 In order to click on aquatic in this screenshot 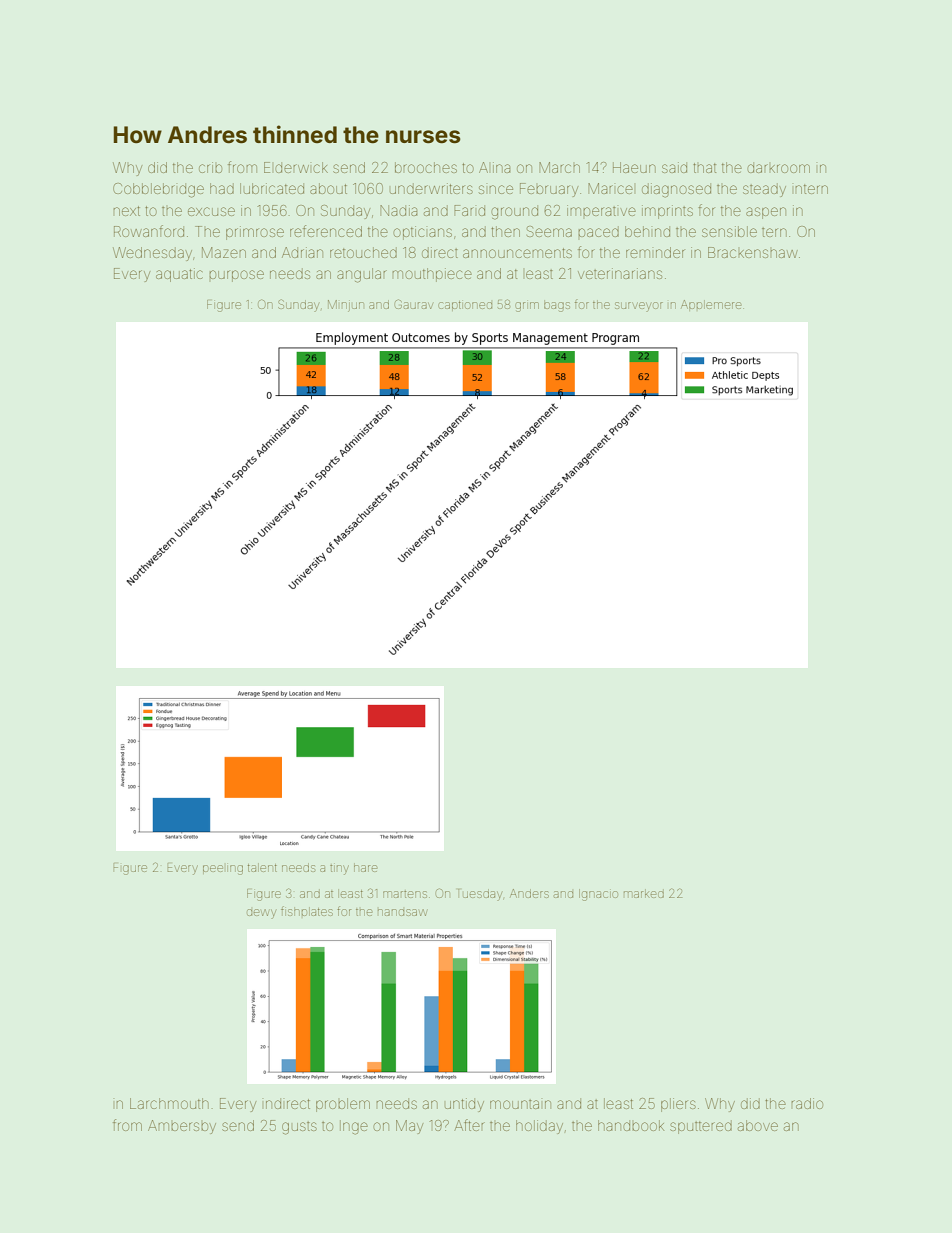, I will do `click(179, 275)`.
